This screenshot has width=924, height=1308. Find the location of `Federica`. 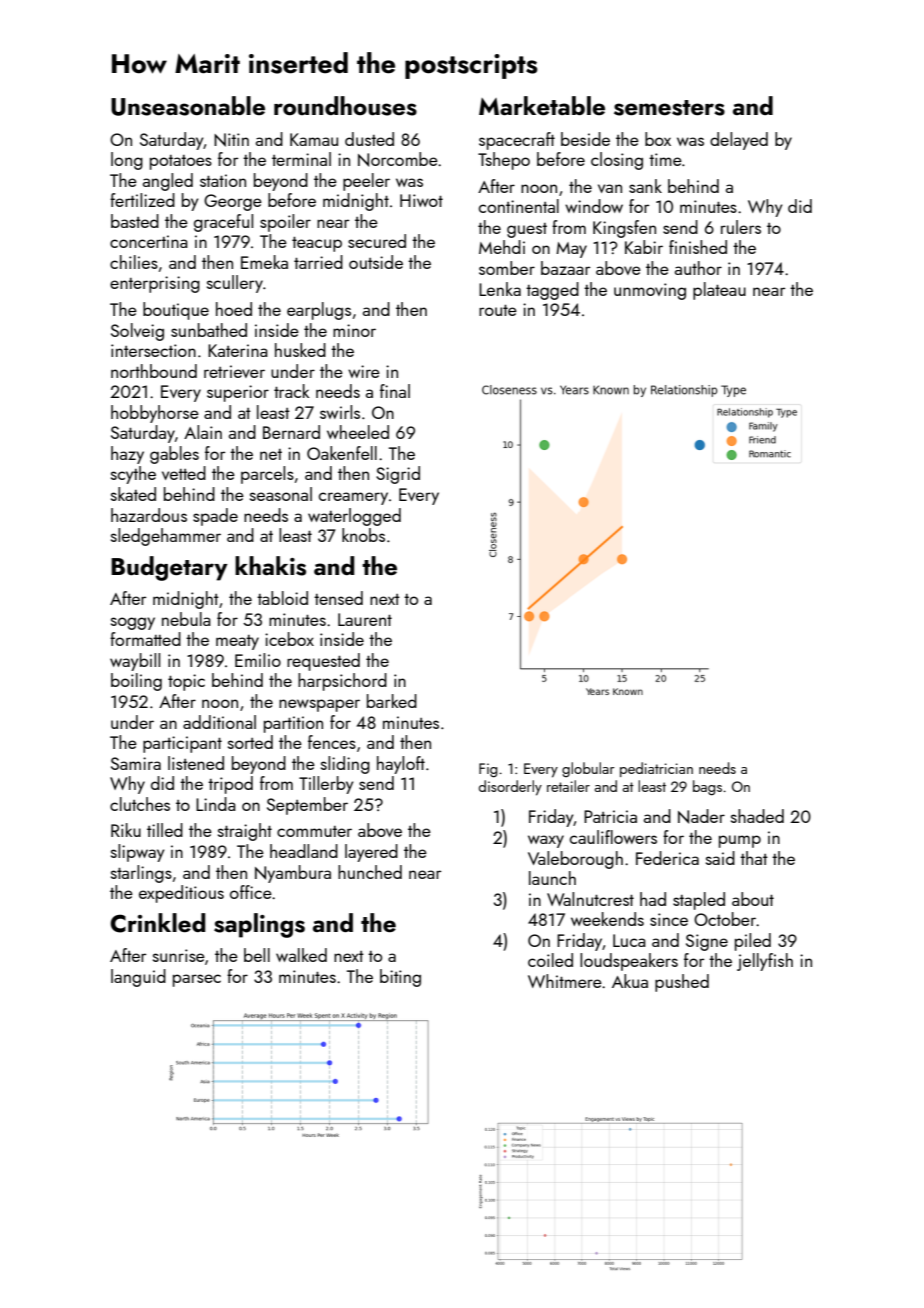

Federica is located at coordinates (667, 858).
